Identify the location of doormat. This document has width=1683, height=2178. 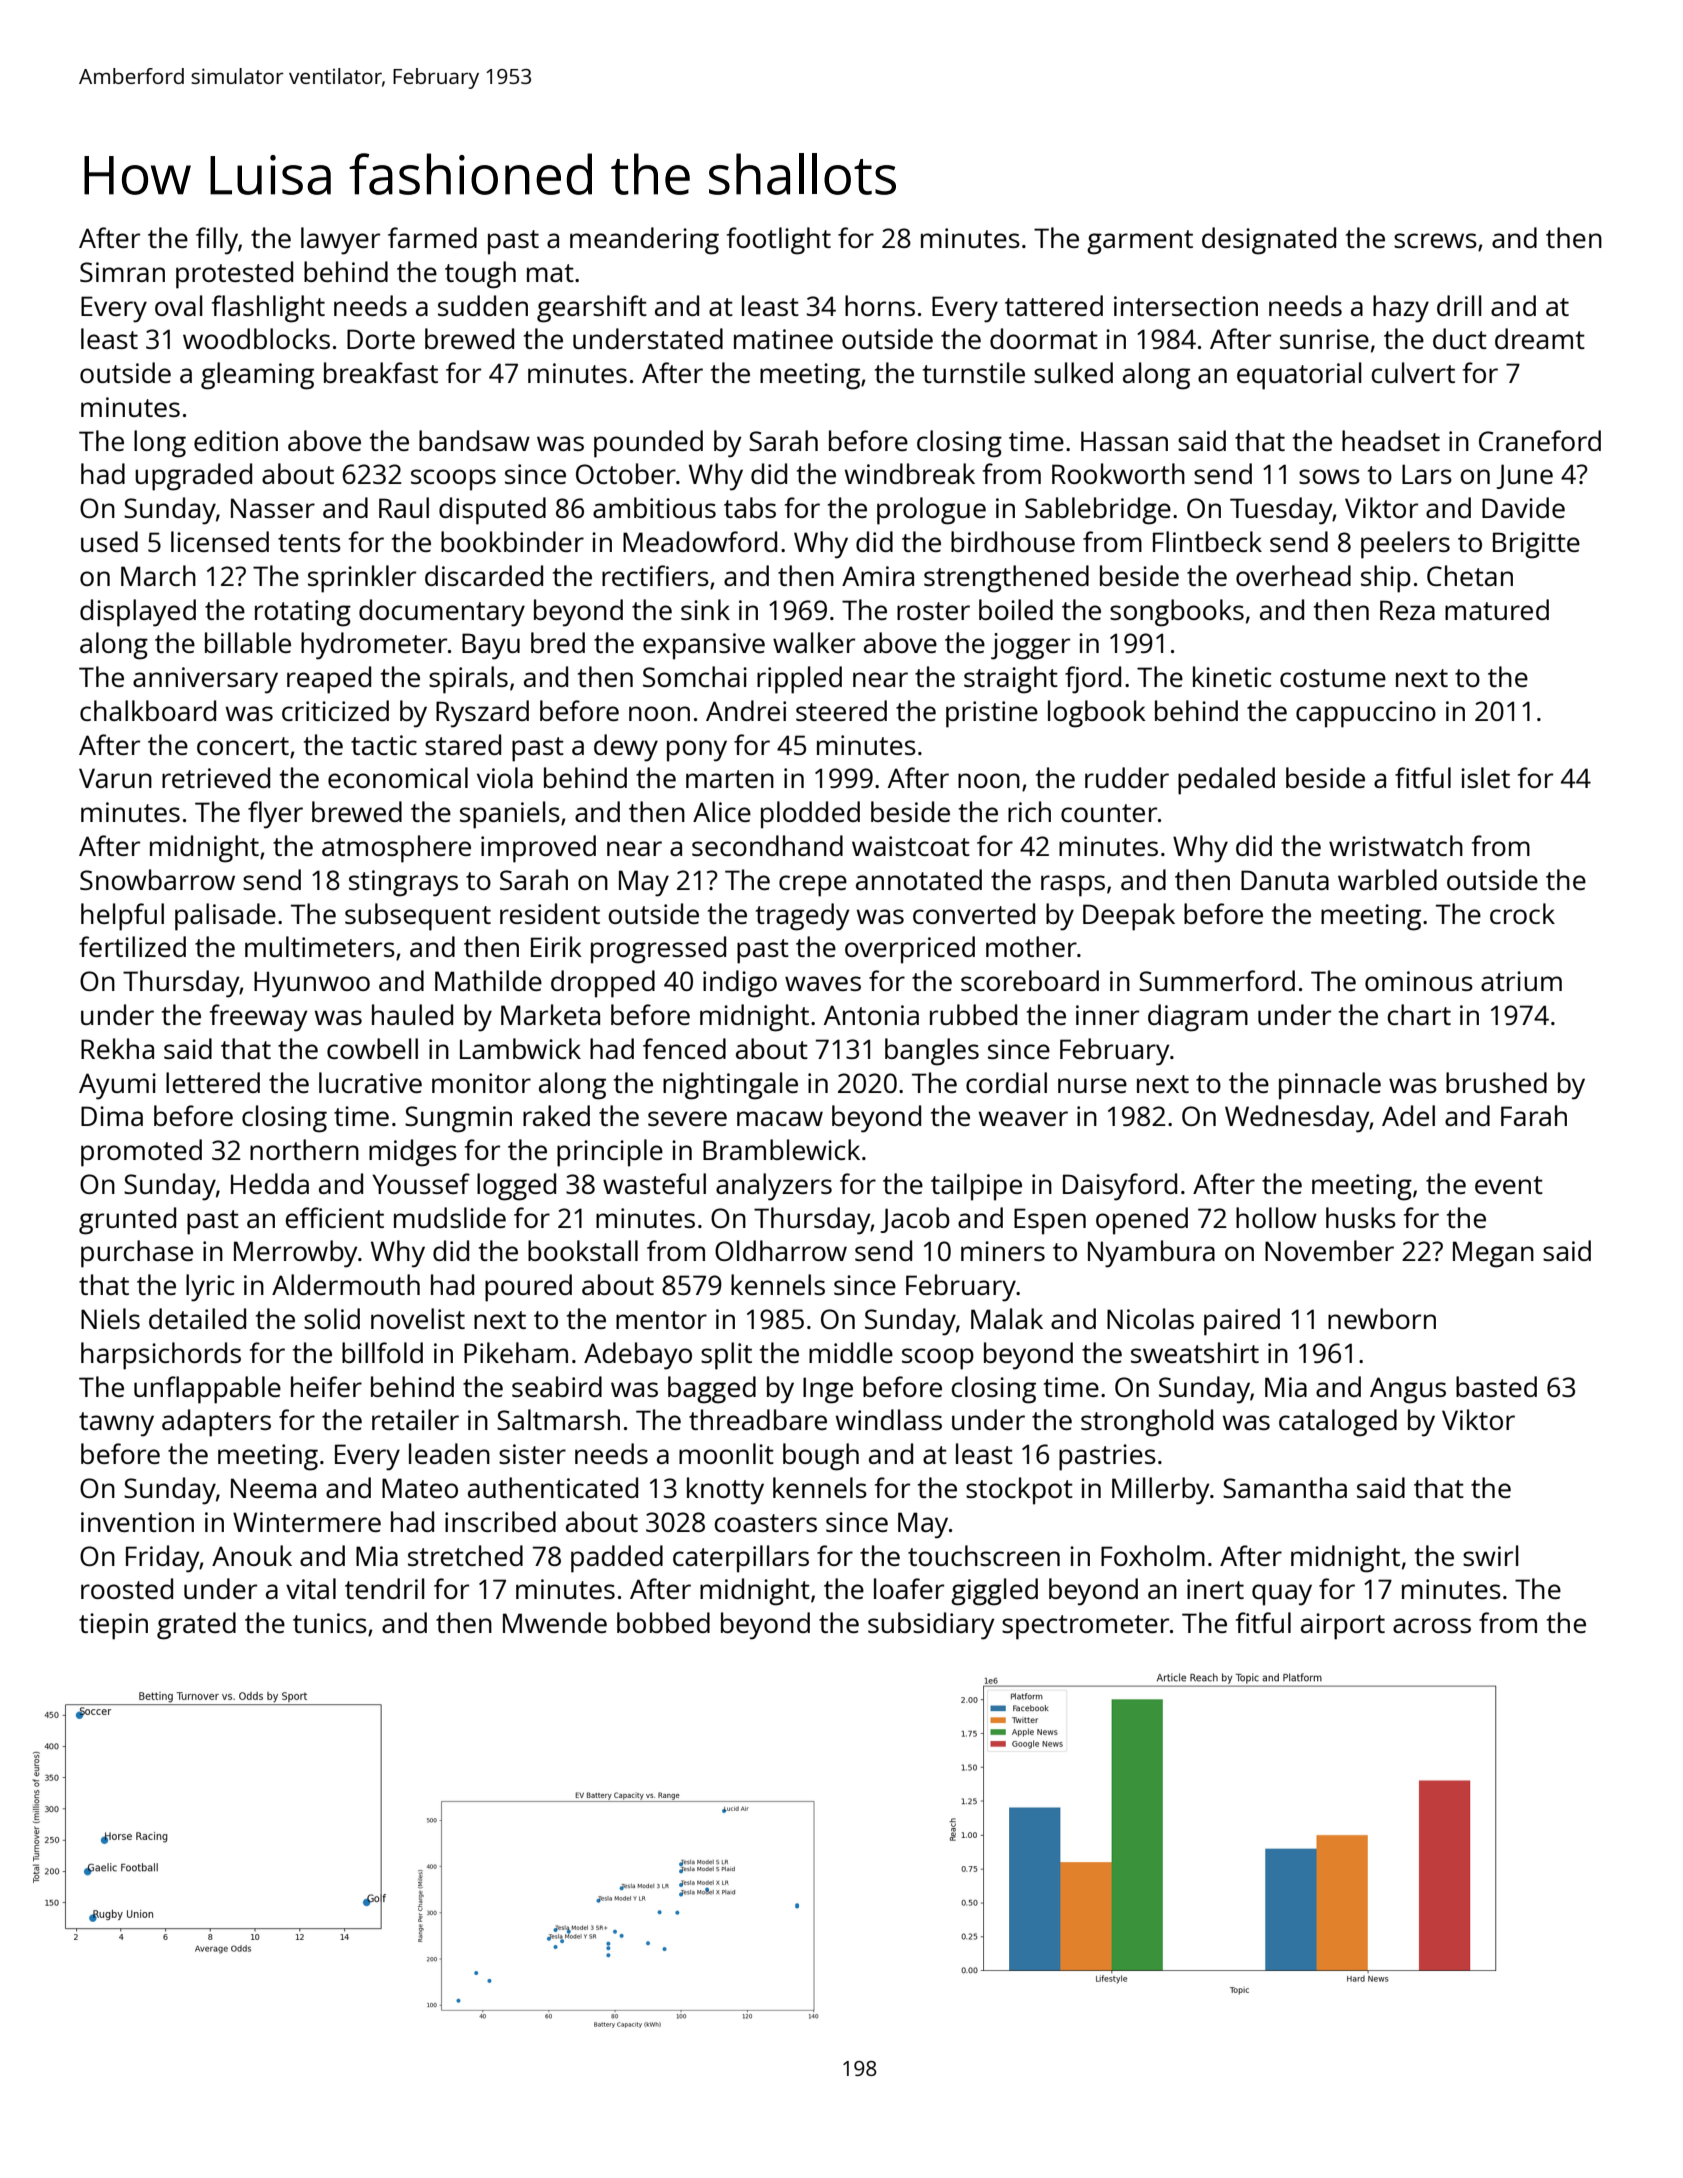
(1044, 338).
